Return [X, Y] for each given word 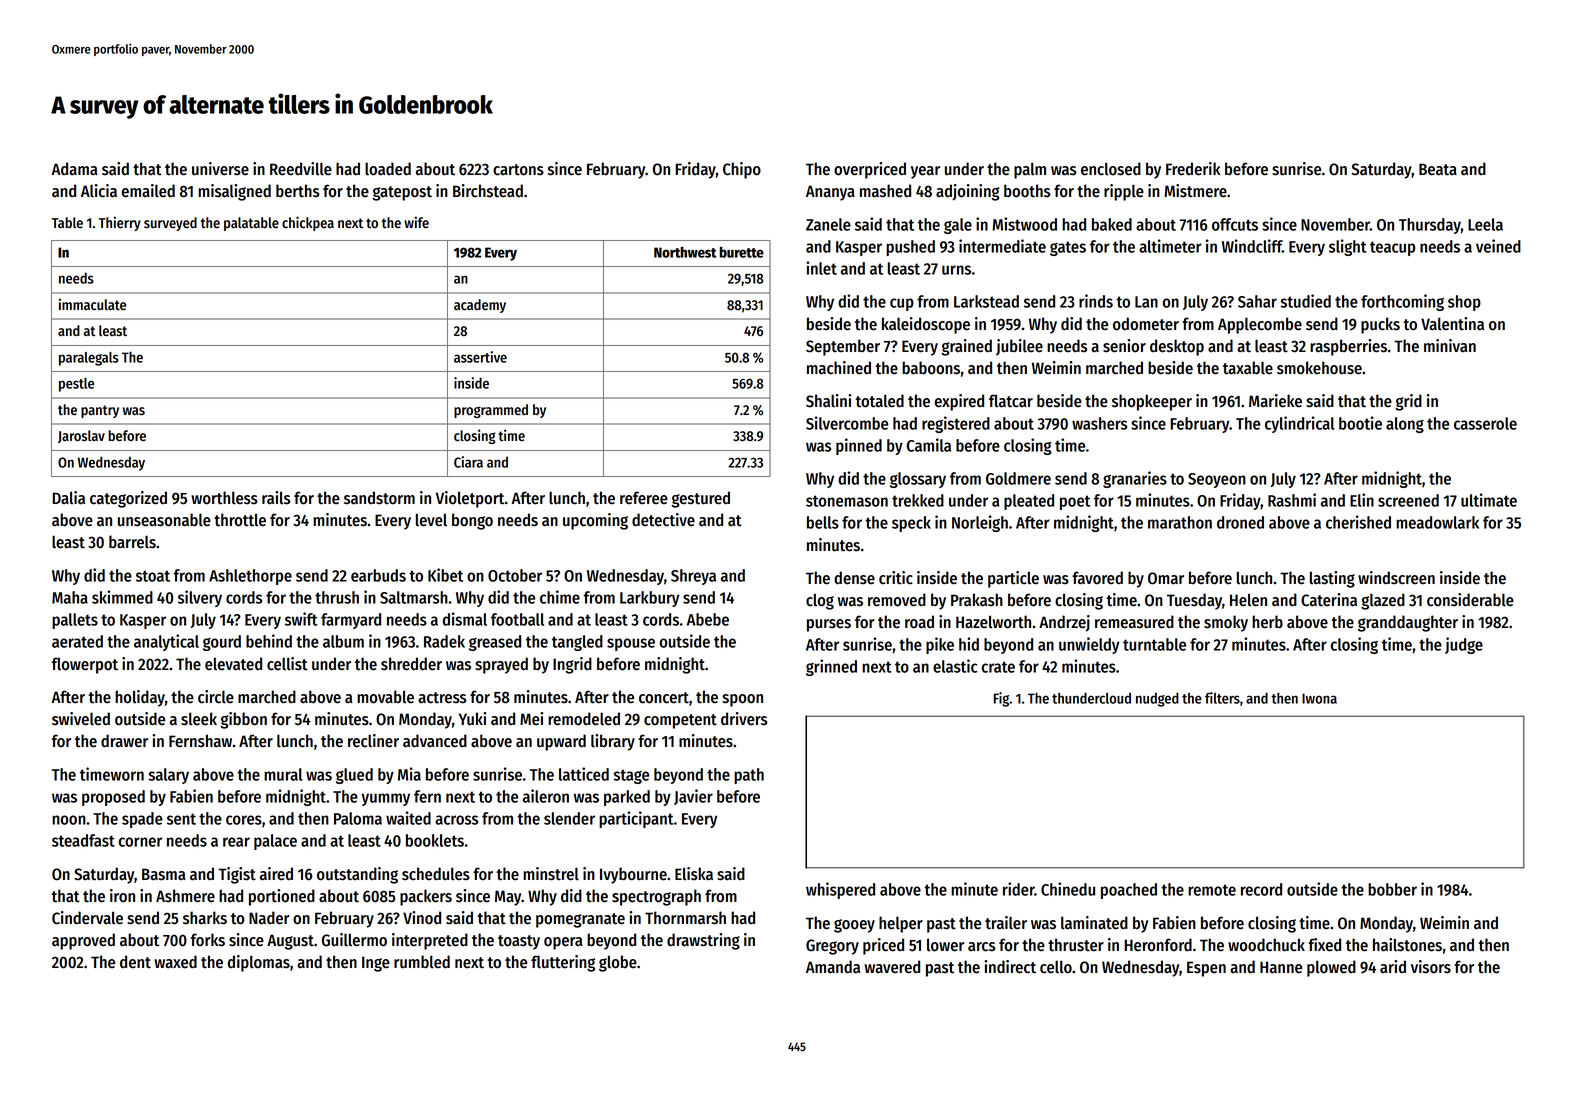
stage [631, 776]
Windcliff [1252, 246]
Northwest [685, 252]
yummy [385, 799]
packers [426, 897]
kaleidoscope [926, 325]
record [1261, 889]
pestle [76, 385]
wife [416, 222]
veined [1498, 246]
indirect [1010, 967]
